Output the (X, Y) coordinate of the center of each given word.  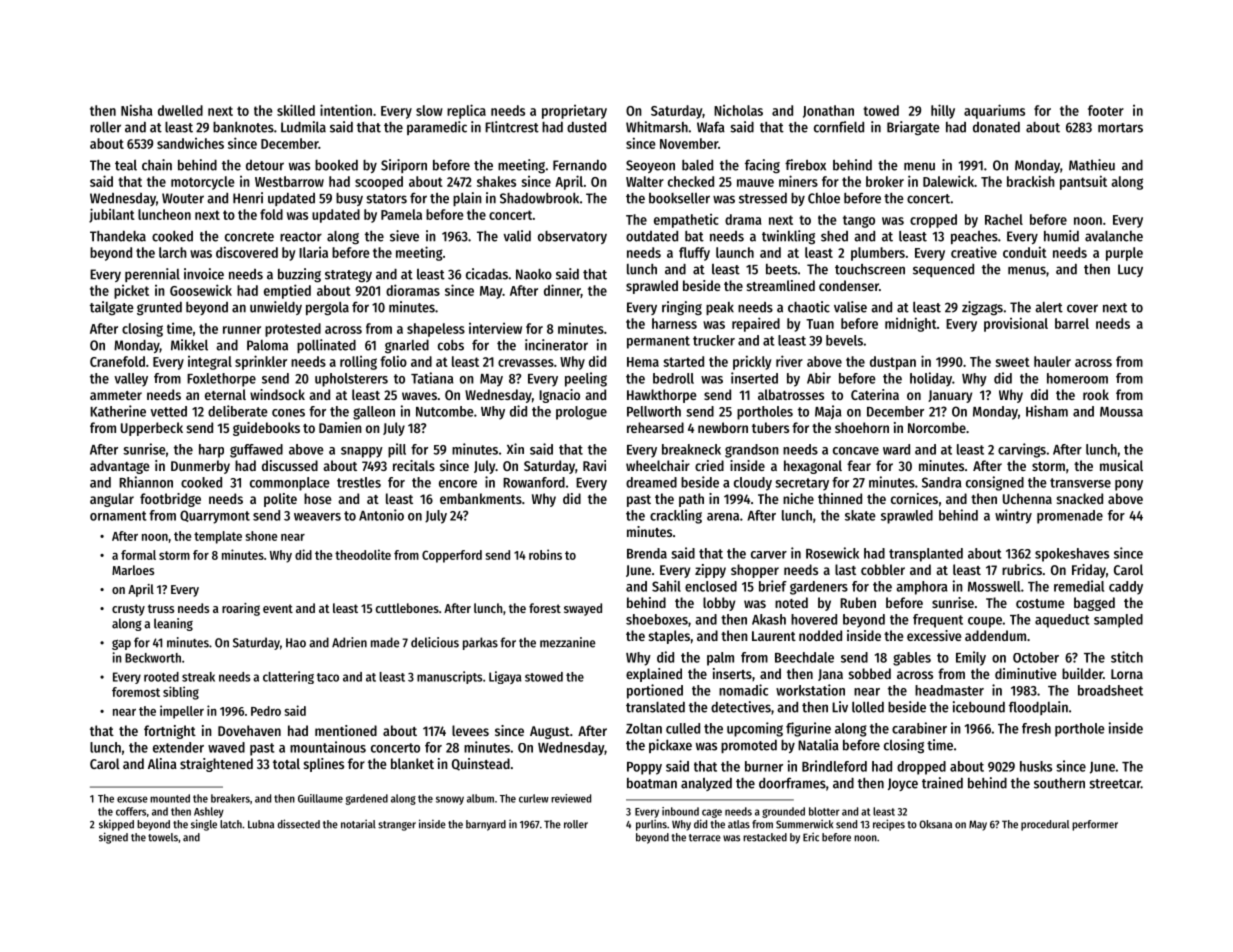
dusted (586, 127)
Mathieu (1092, 165)
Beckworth (153, 658)
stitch (1127, 657)
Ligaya (505, 677)
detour (265, 165)
